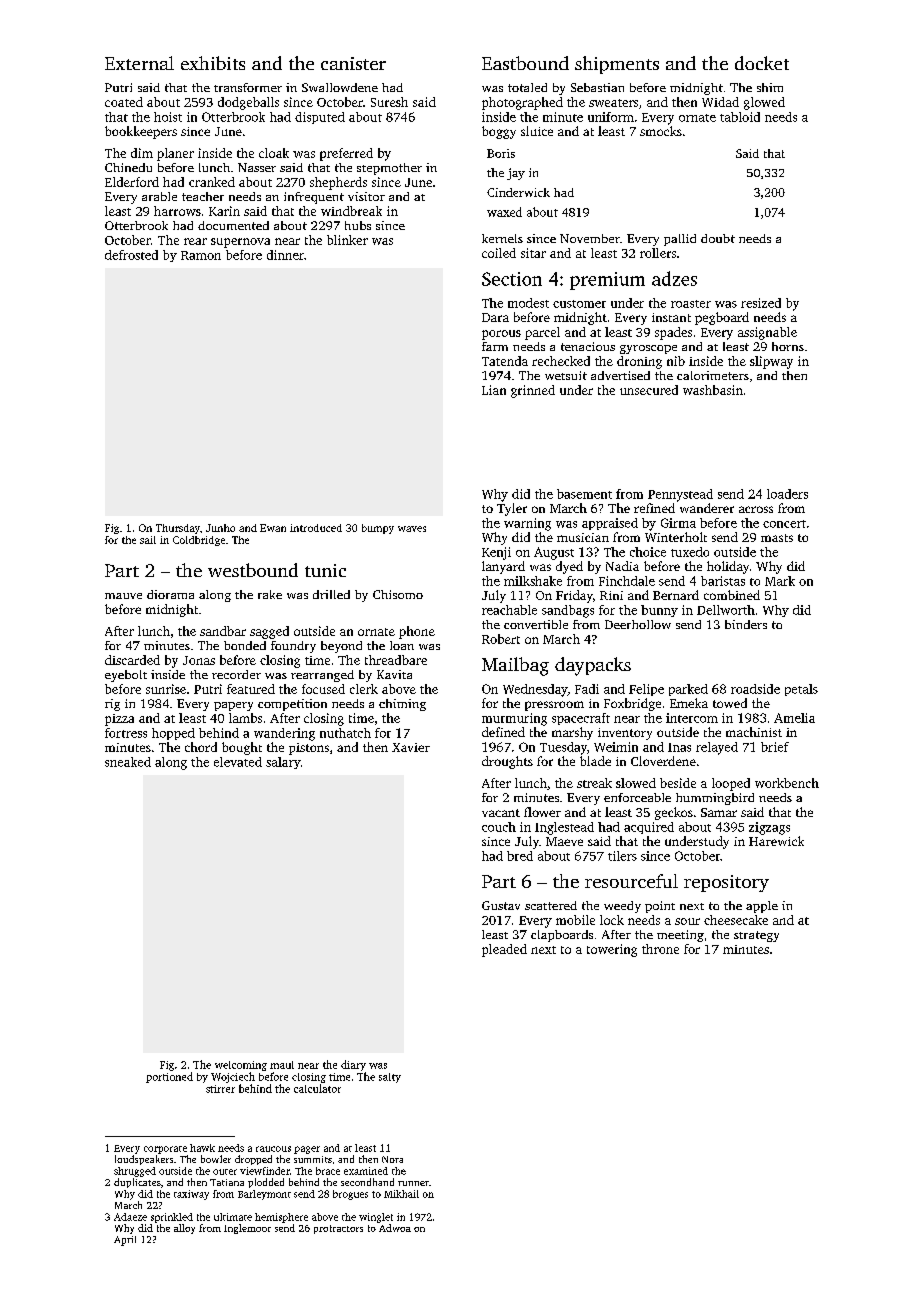  I want to click on docket, so click(762, 63).
